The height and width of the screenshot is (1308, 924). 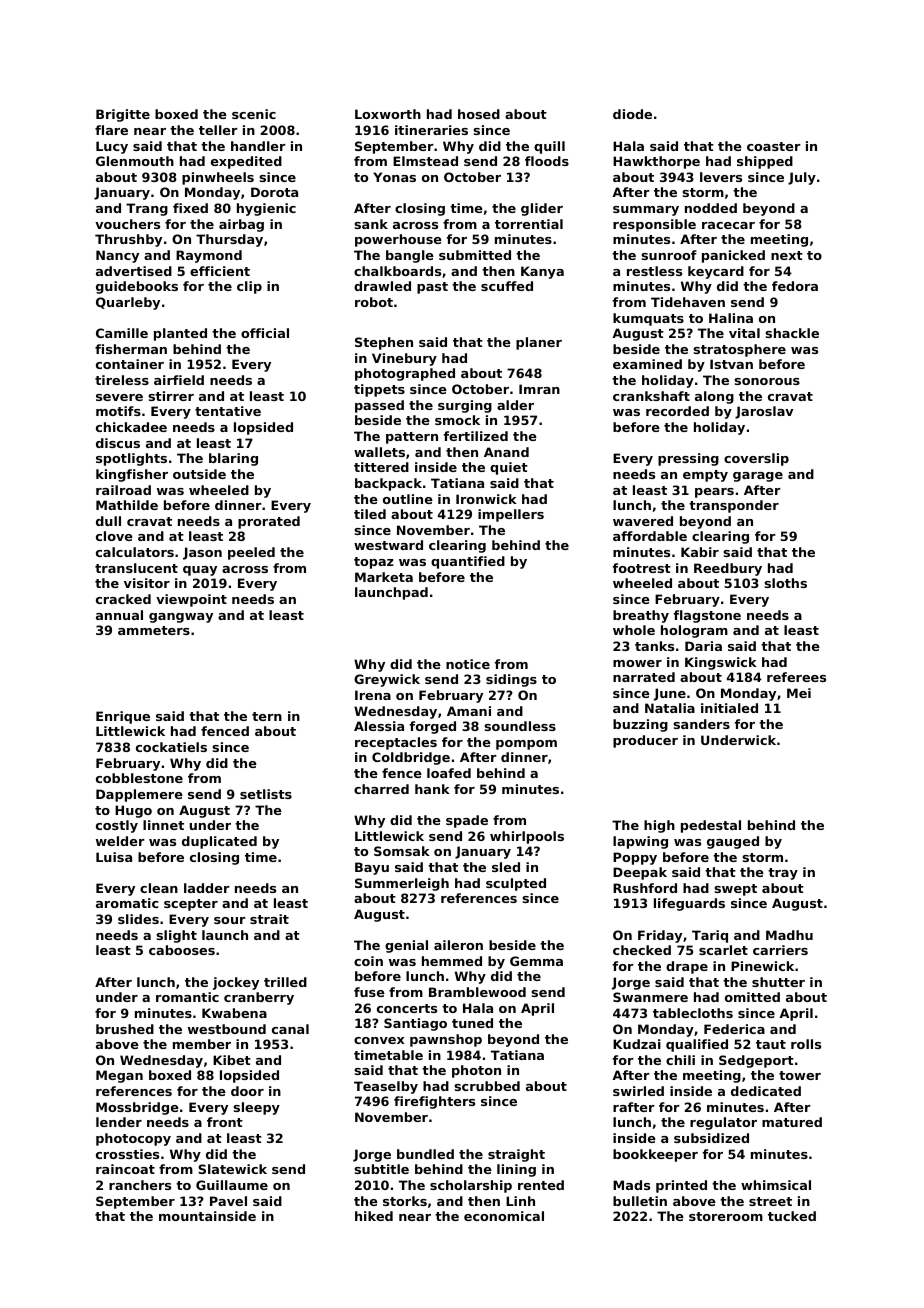 I want to click on Imran, so click(x=539, y=389).
